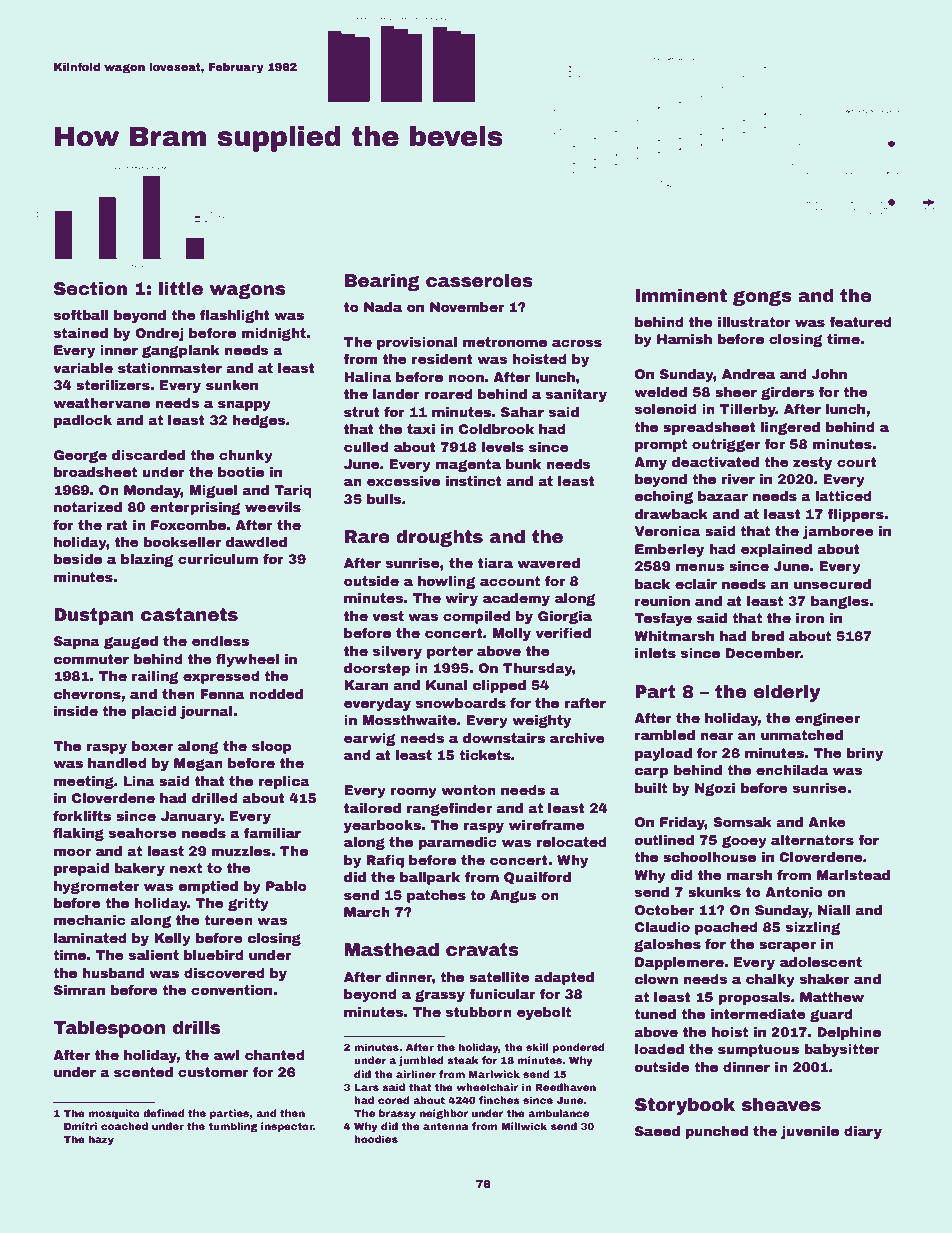  I want to click on handled, so click(117, 763).
